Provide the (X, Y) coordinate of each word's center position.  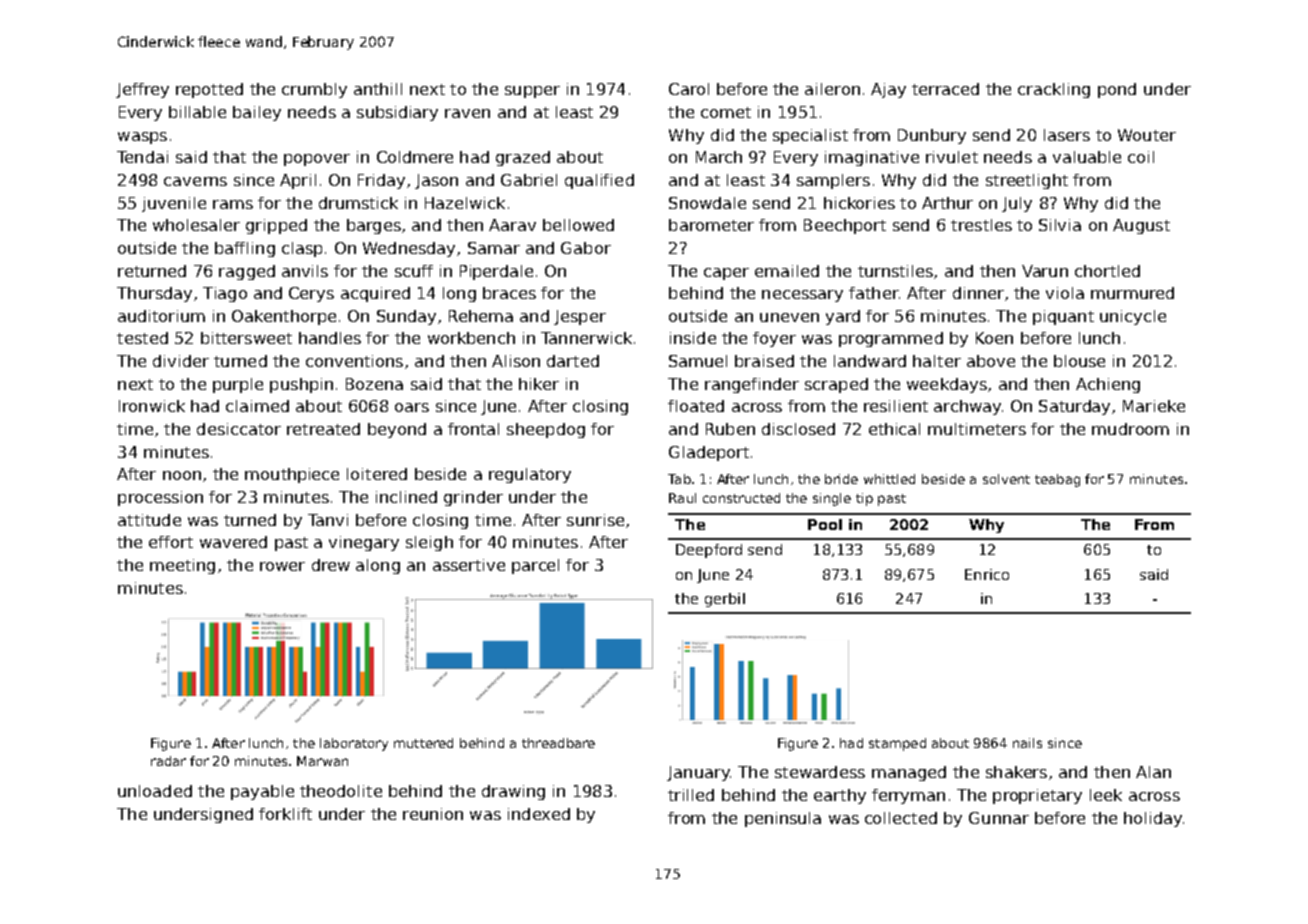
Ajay (888, 90)
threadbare (558, 743)
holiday (1153, 819)
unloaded (155, 791)
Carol (689, 89)
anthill (378, 89)
